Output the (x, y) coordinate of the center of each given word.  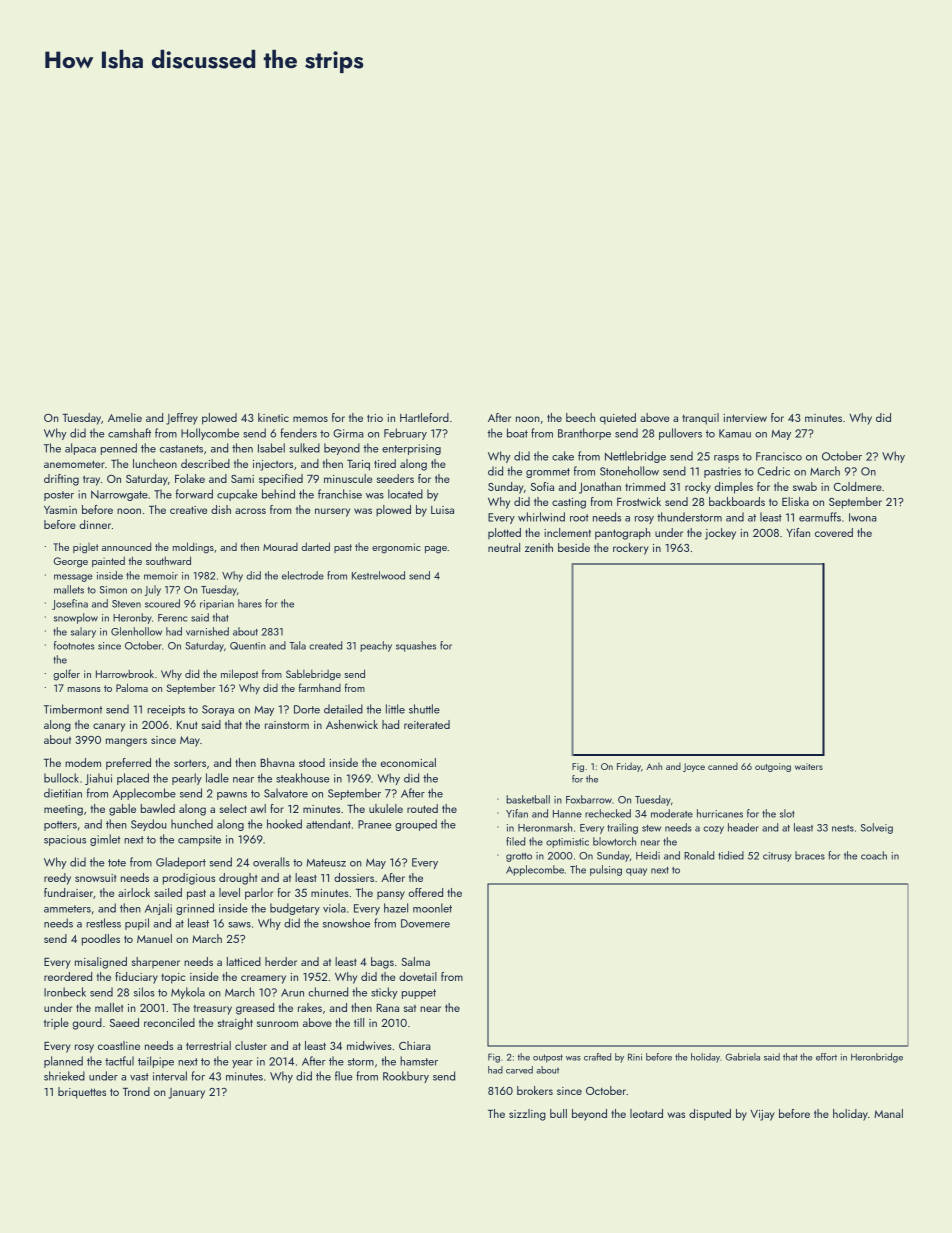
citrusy (777, 857)
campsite (199, 840)
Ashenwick (352, 724)
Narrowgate (119, 495)
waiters (809, 766)
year (242, 1064)
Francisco (779, 456)
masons (84, 689)
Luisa (442, 510)
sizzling (527, 1115)
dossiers (354, 877)
